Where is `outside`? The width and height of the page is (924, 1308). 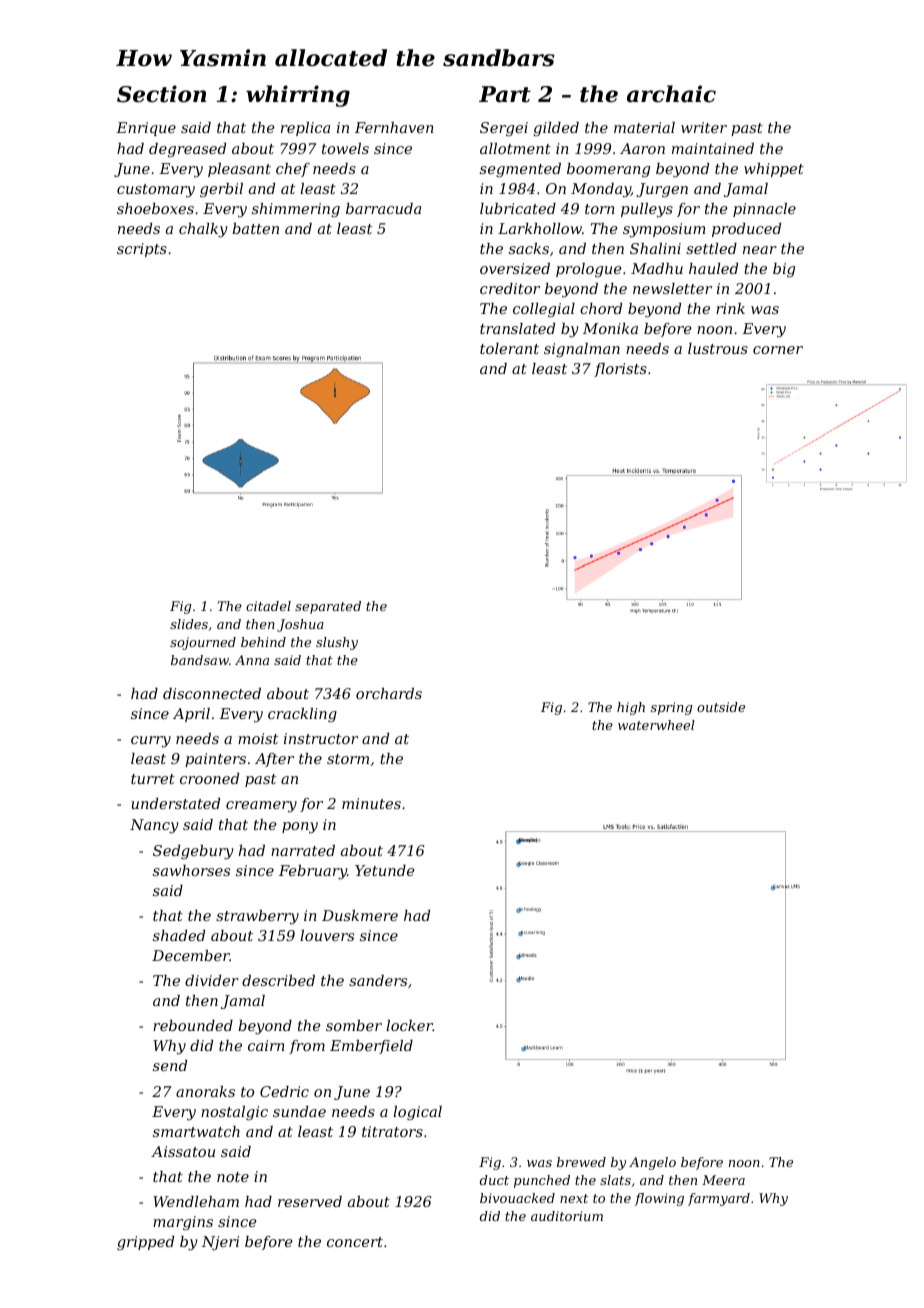
outside is located at coordinates (721, 707).
